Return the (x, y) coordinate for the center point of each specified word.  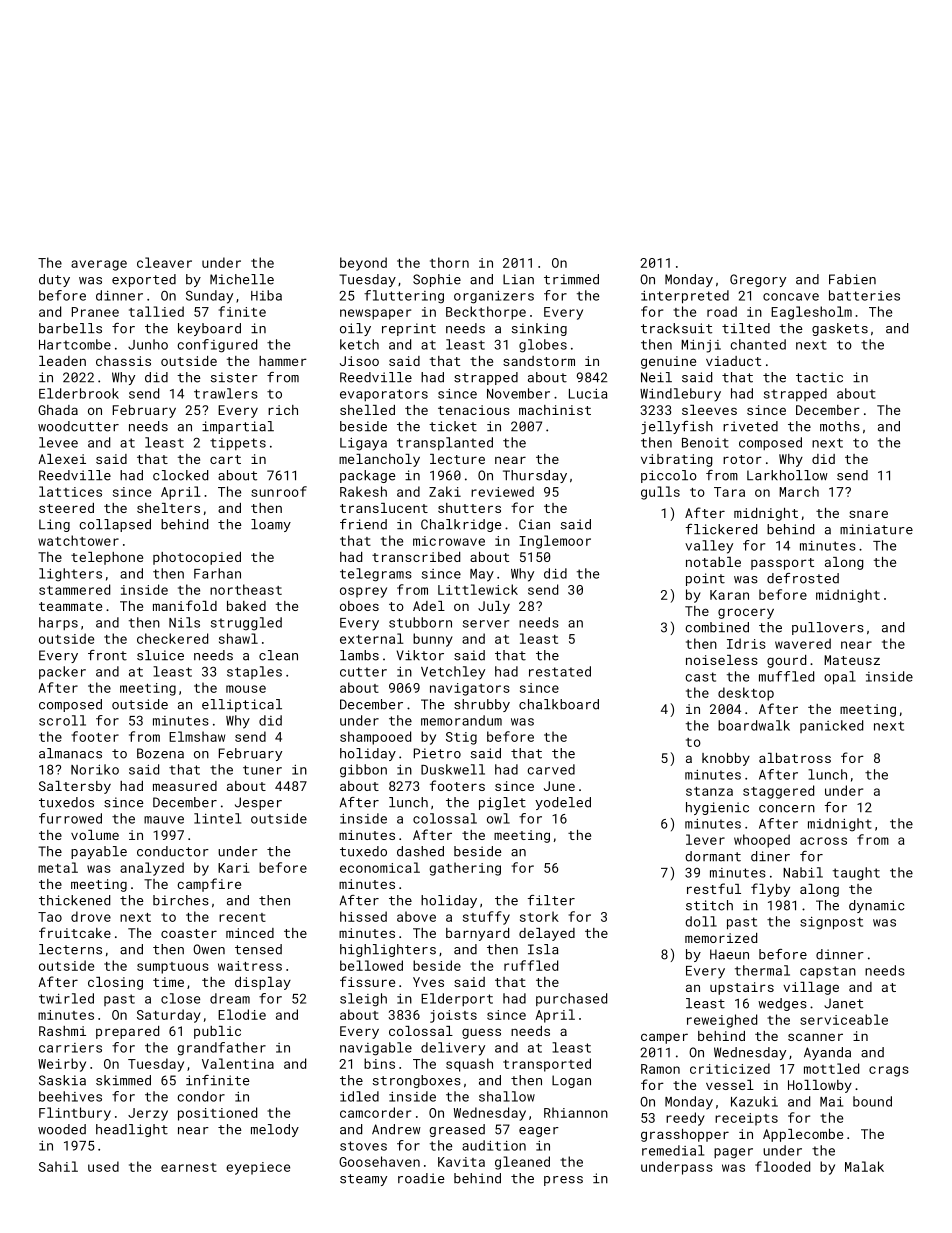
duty (54, 280)
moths (840, 426)
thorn (449, 262)
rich (283, 410)
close (180, 998)
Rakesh (363, 491)
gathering (465, 869)
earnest (189, 1167)
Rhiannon (576, 1112)
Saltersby (75, 787)
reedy (685, 1119)
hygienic (717, 808)
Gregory (758, 280)
